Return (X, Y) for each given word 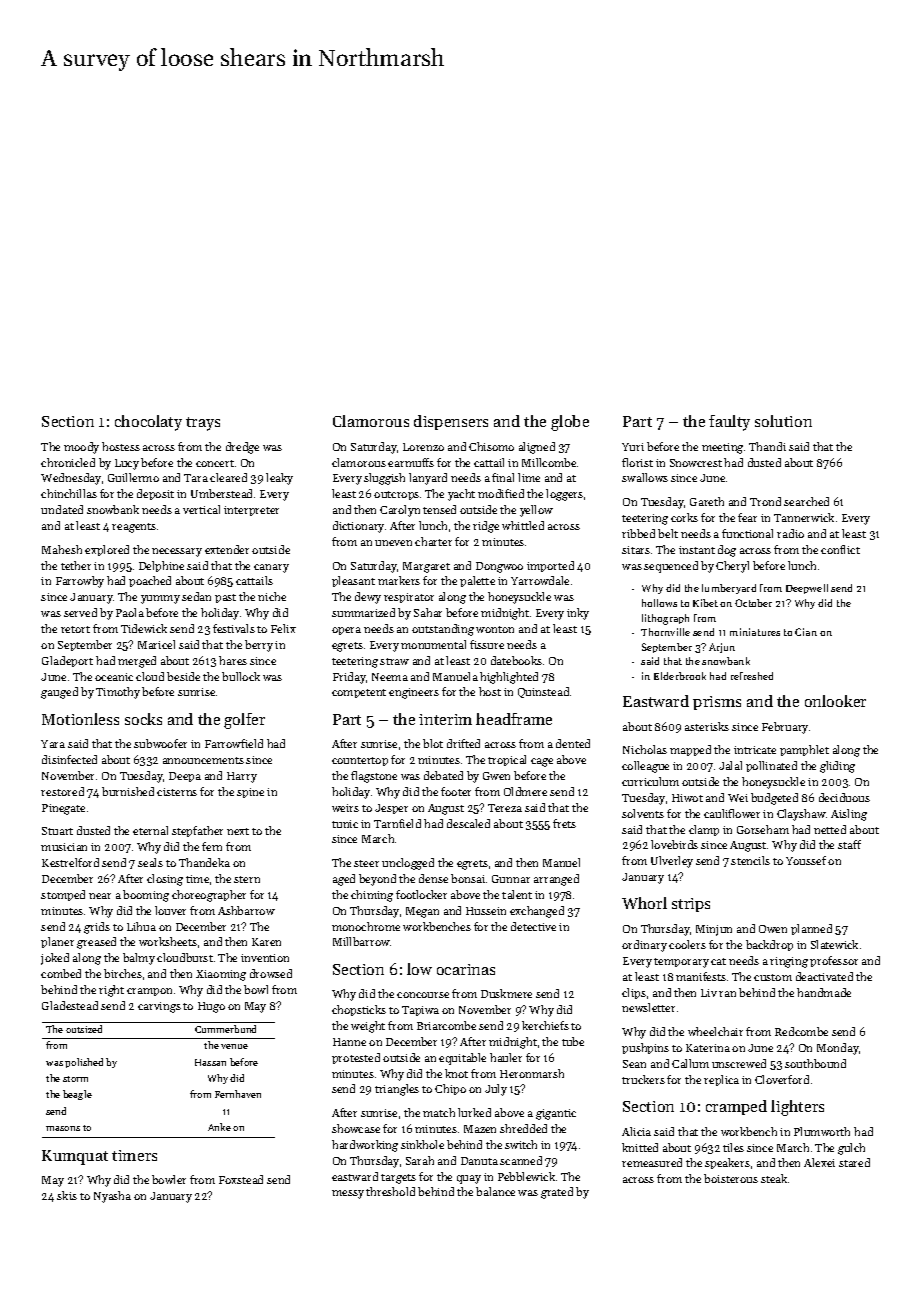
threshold (390, 1191)
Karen (266, 942)
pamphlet (804, 750)
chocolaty (148, 423)
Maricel (156, 644)
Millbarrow (361, 941)
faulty (729, 423)
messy (348, 1194)
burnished (128, 791)
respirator (409, 598)
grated (557, 1193)
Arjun (722, 648)
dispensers (451, 422)
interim (445, 719)
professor (834, 961)
